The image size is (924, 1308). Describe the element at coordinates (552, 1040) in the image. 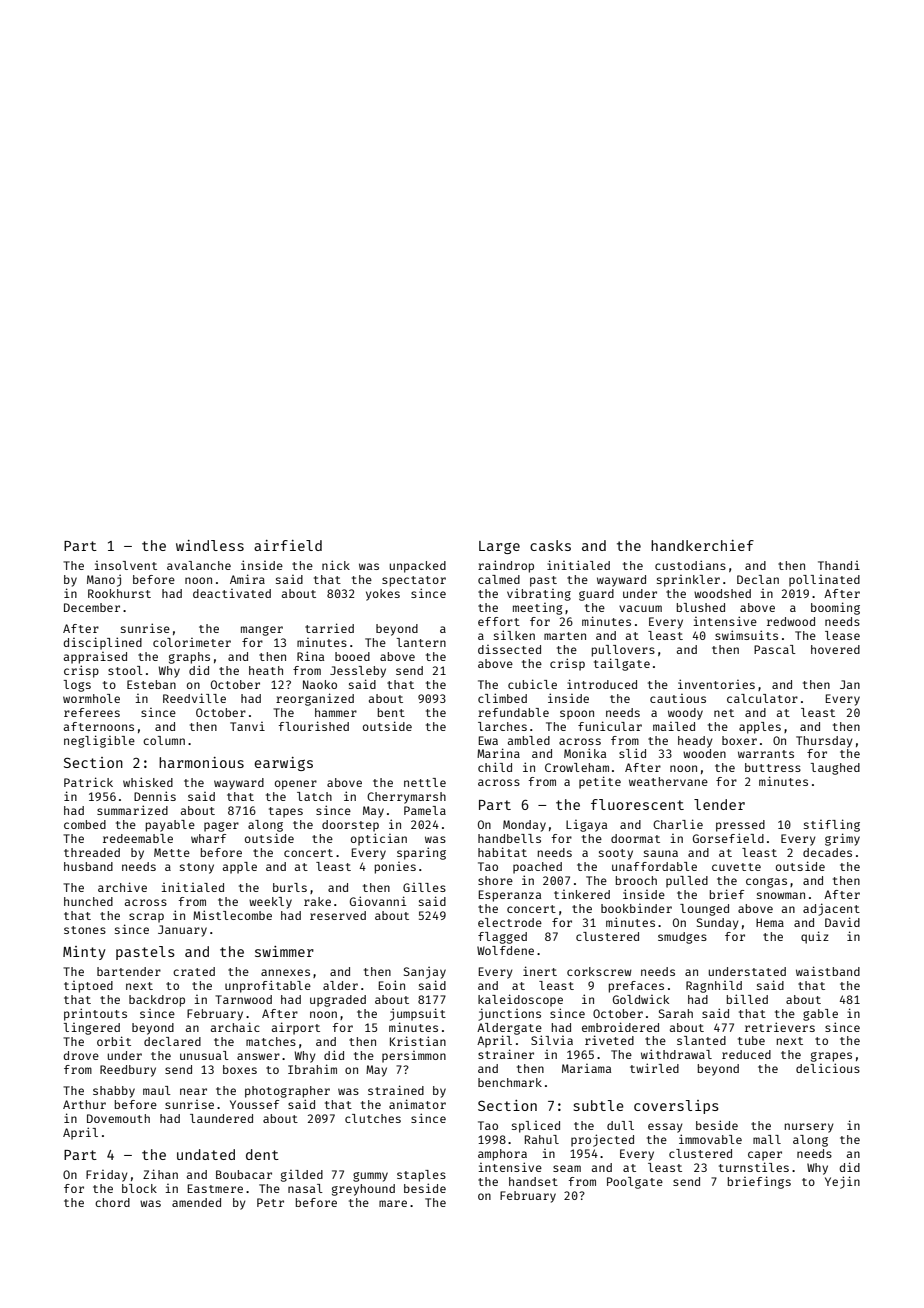

I see `Silvia` at that location.
